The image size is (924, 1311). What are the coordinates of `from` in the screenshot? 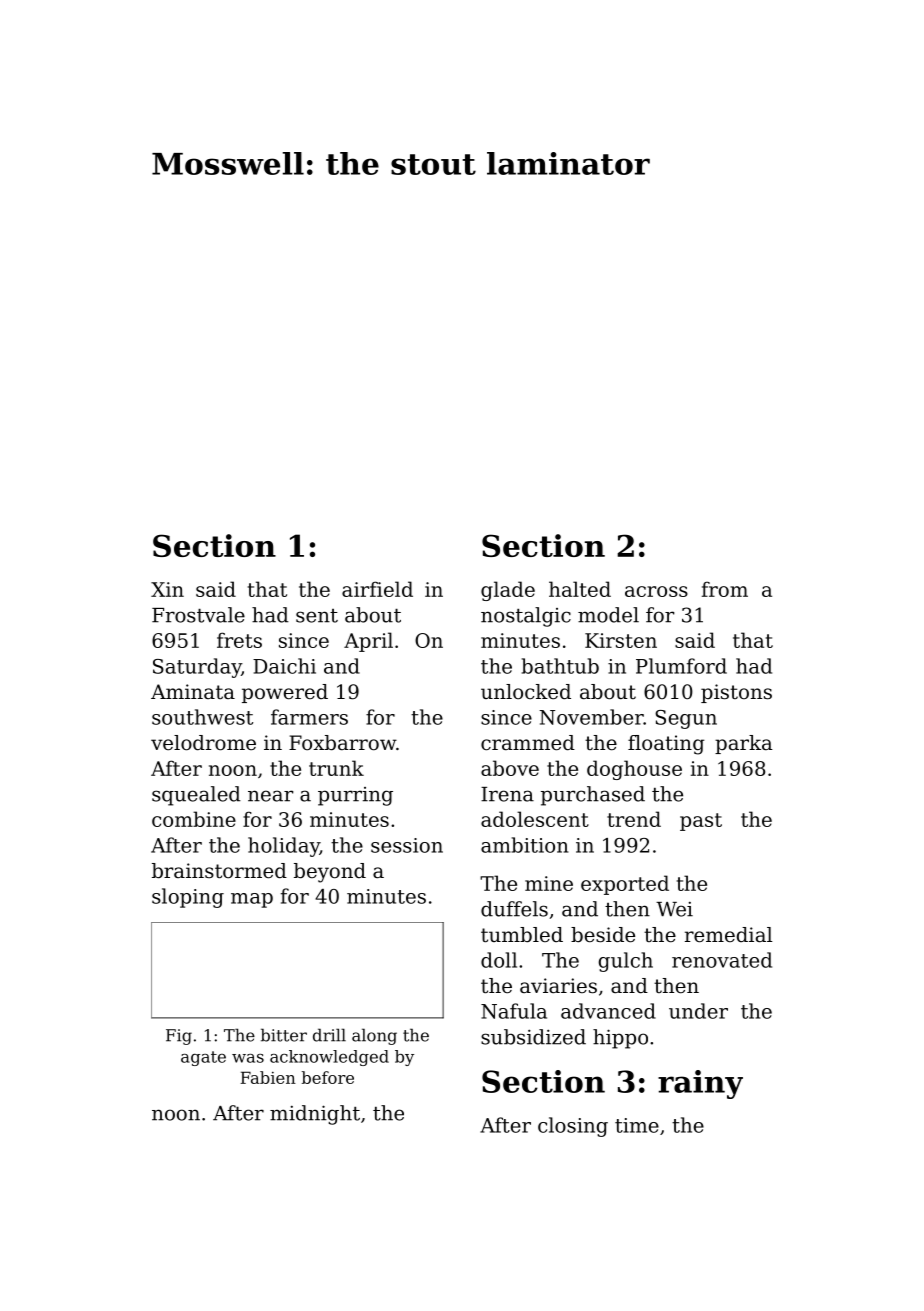 It's located at (725, 589).
